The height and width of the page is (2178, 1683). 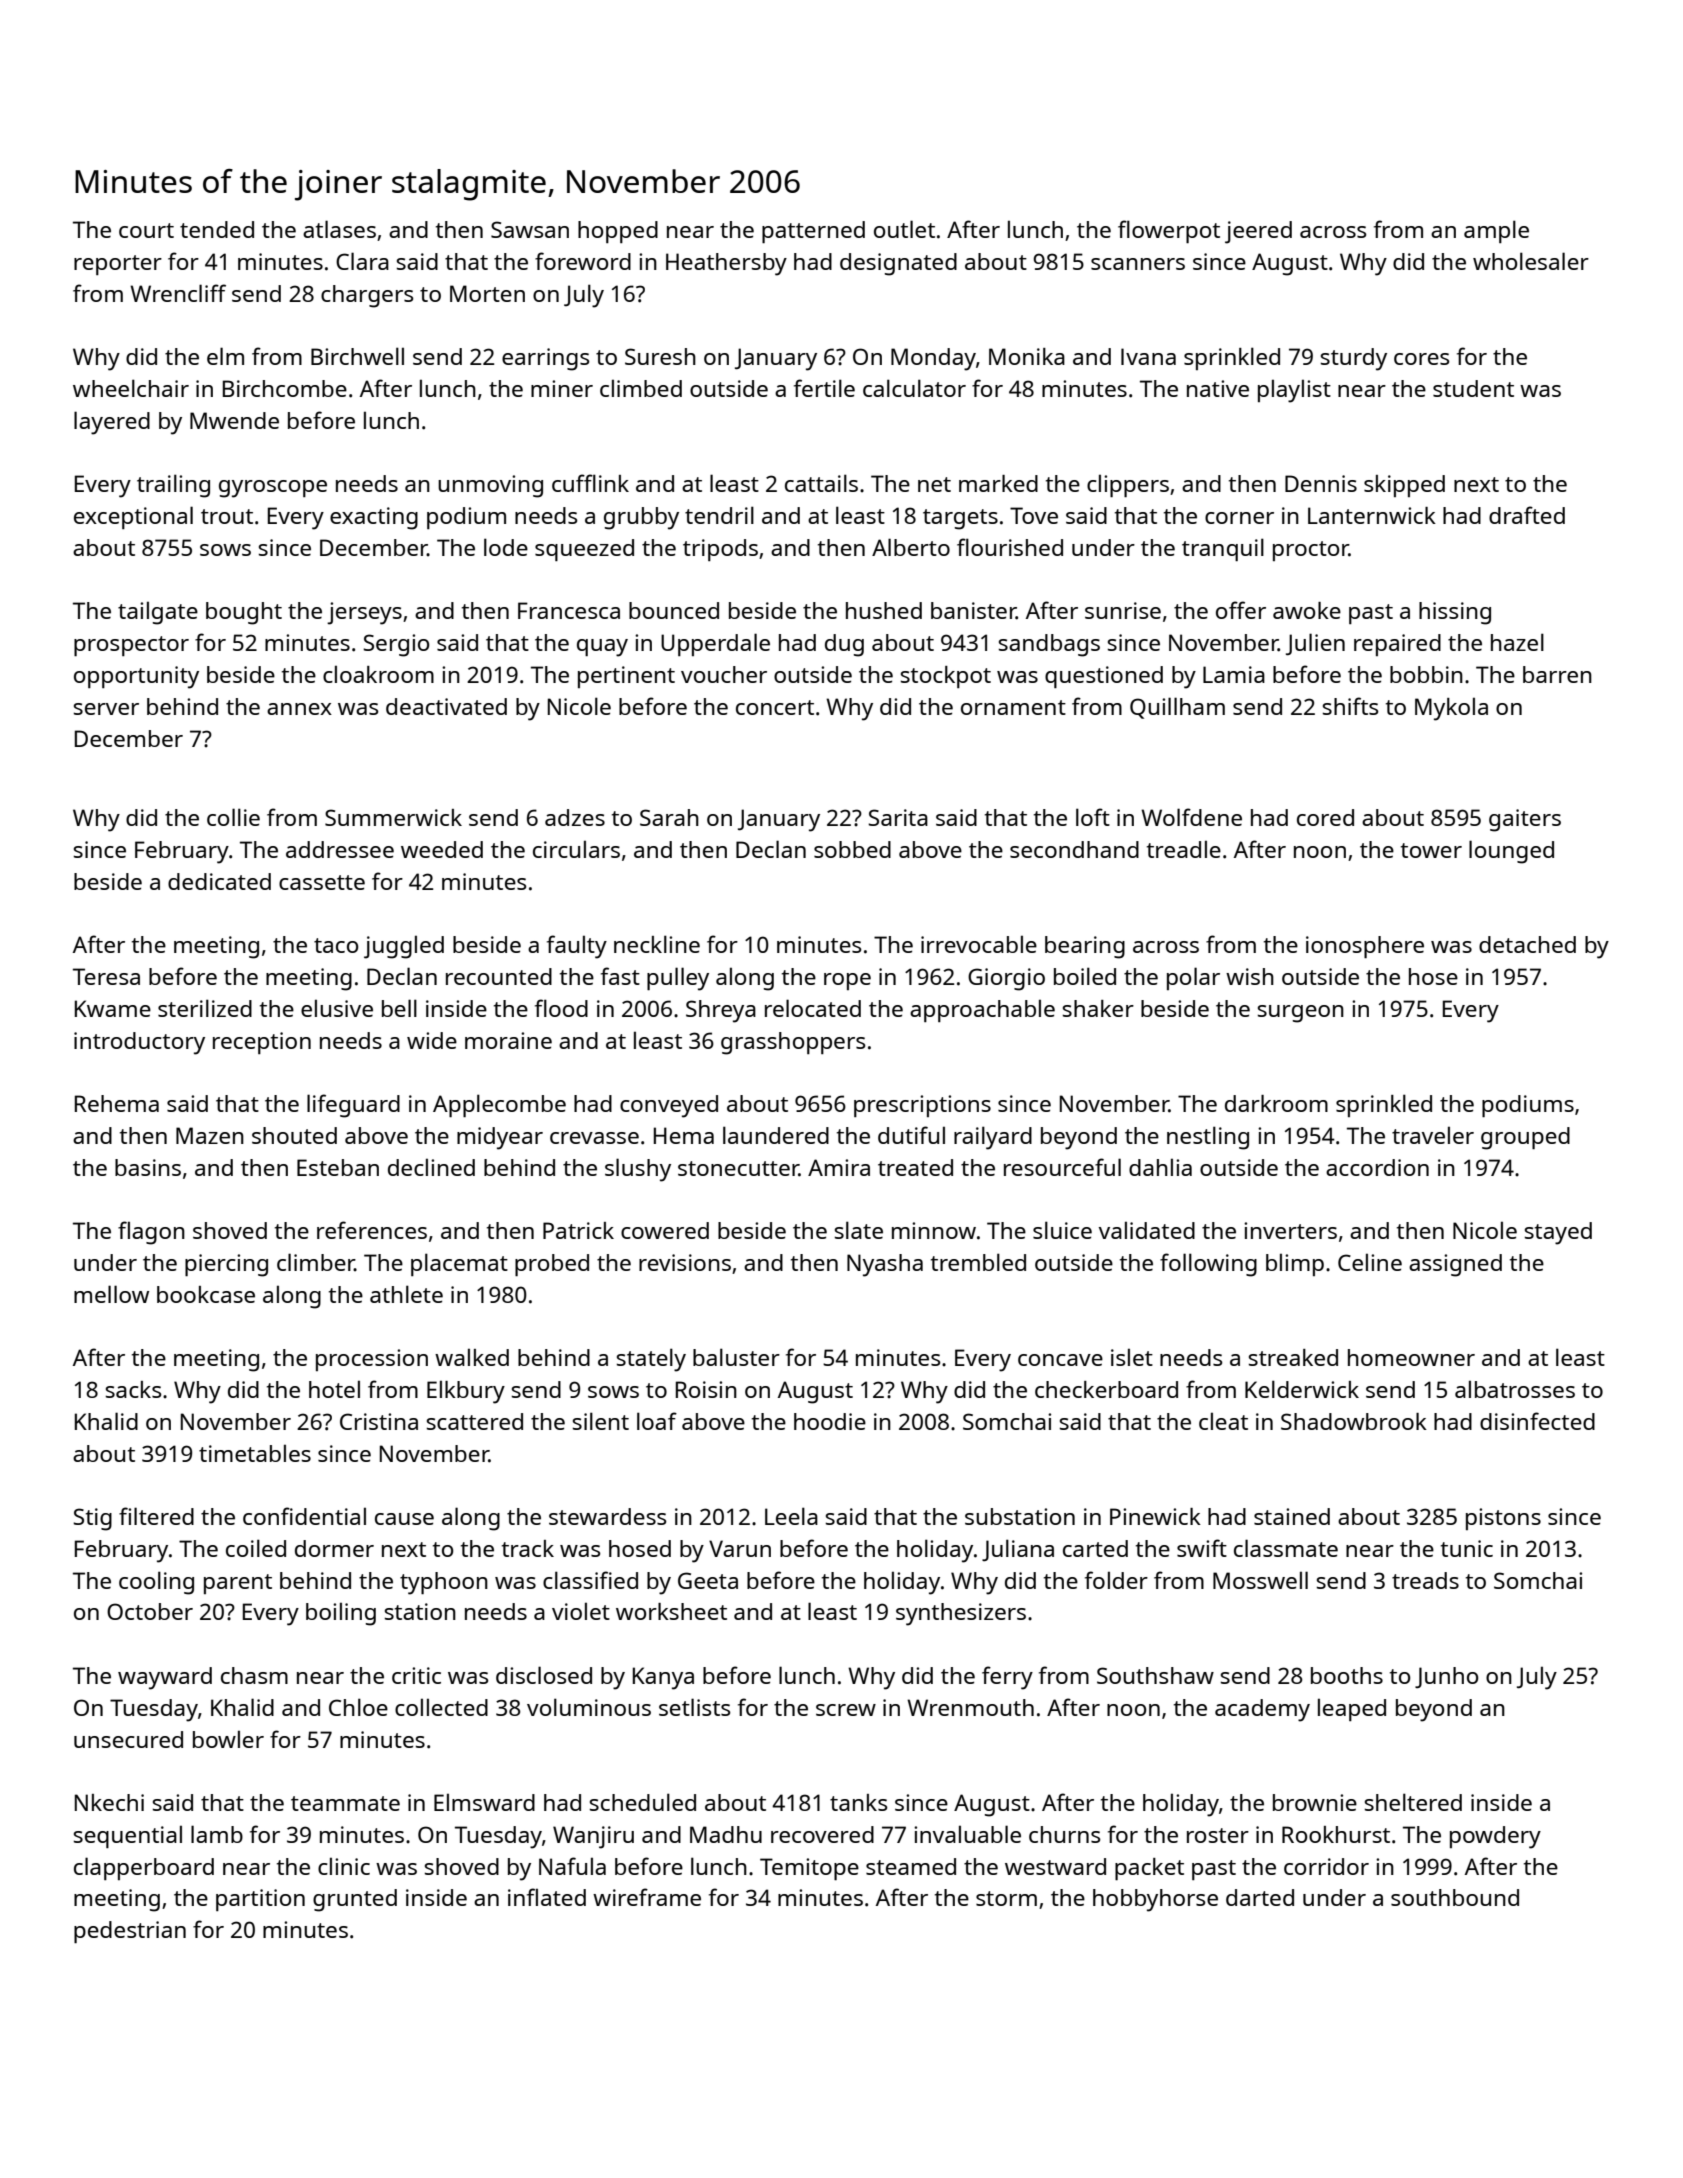 I want to click on dug, so click(x=844, y=645).
